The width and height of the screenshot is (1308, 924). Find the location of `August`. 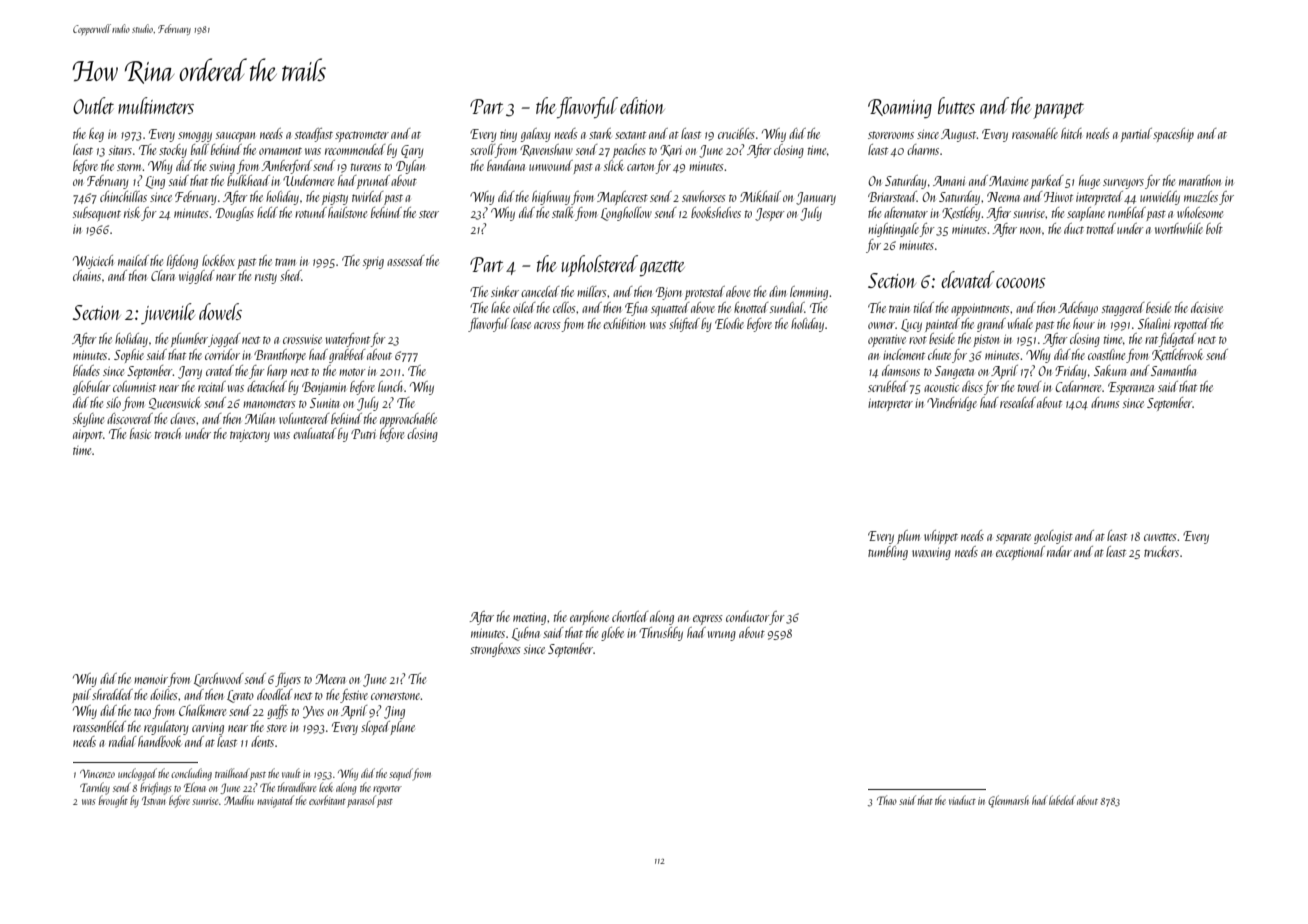

August is located at coordinates (959, 135).
